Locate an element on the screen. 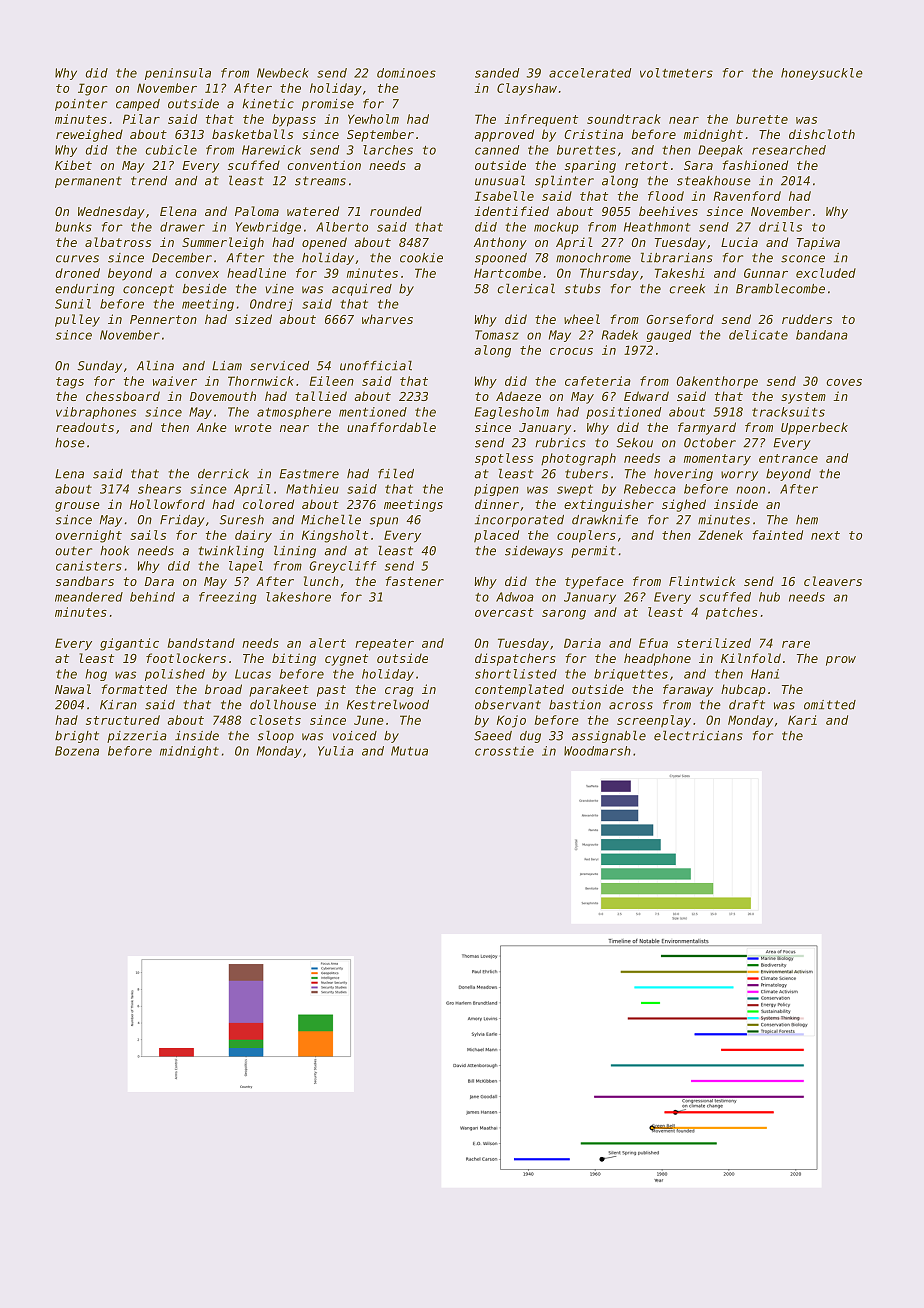 This screenshot has height=1308, width=924. Flintwick is located at coordinates (702, 581).
